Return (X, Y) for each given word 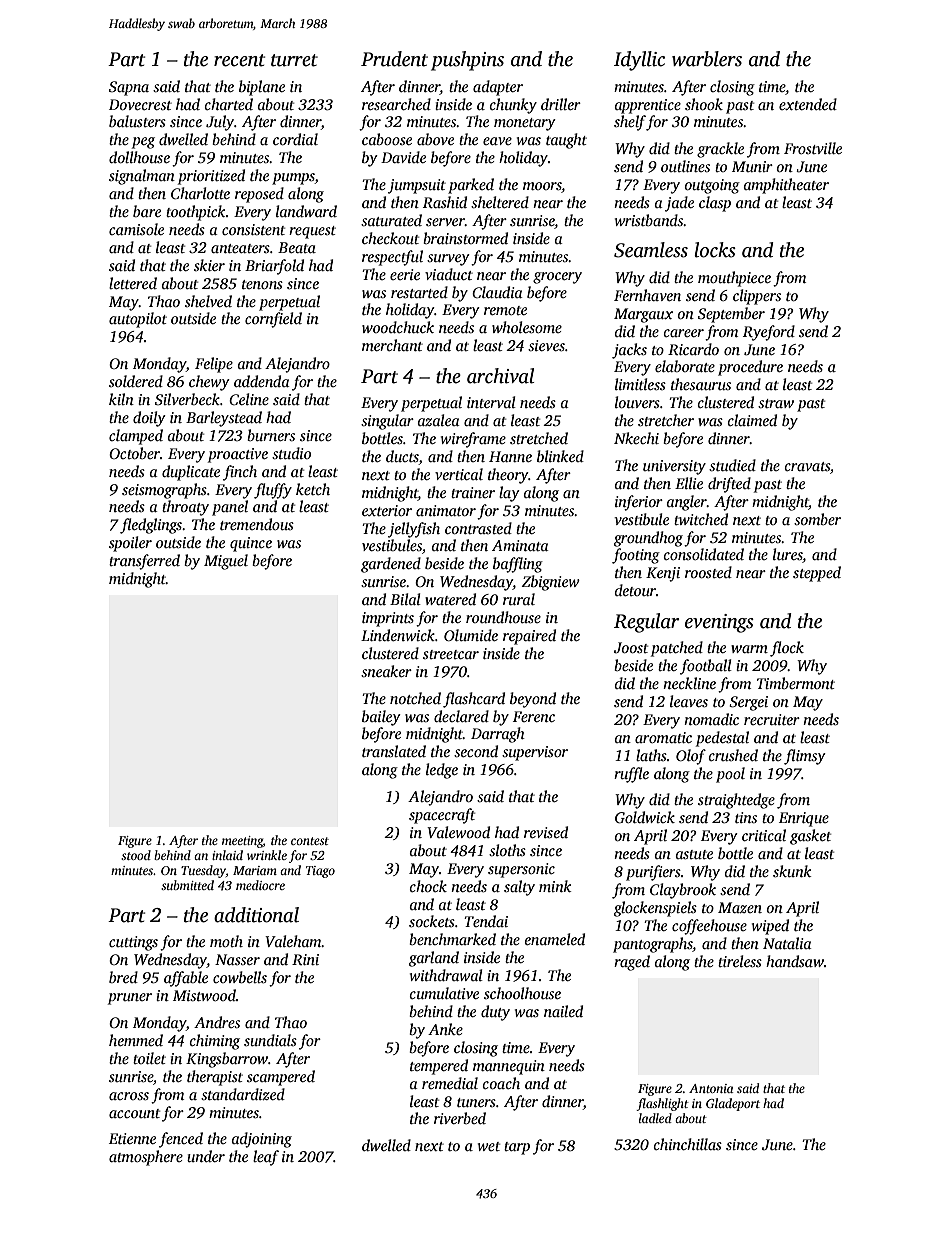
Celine (249, 399)
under (206, 1156)
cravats (807, 466)
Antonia (711, 1088)
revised (546, 832)
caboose (387, 139)
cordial (295, 139)
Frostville (813, 148)
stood (136, 855)
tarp (517, 1148)
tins (746, 817)
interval (491, 402)
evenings (719, 623)
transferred (144, 562)
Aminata (520, 545)
